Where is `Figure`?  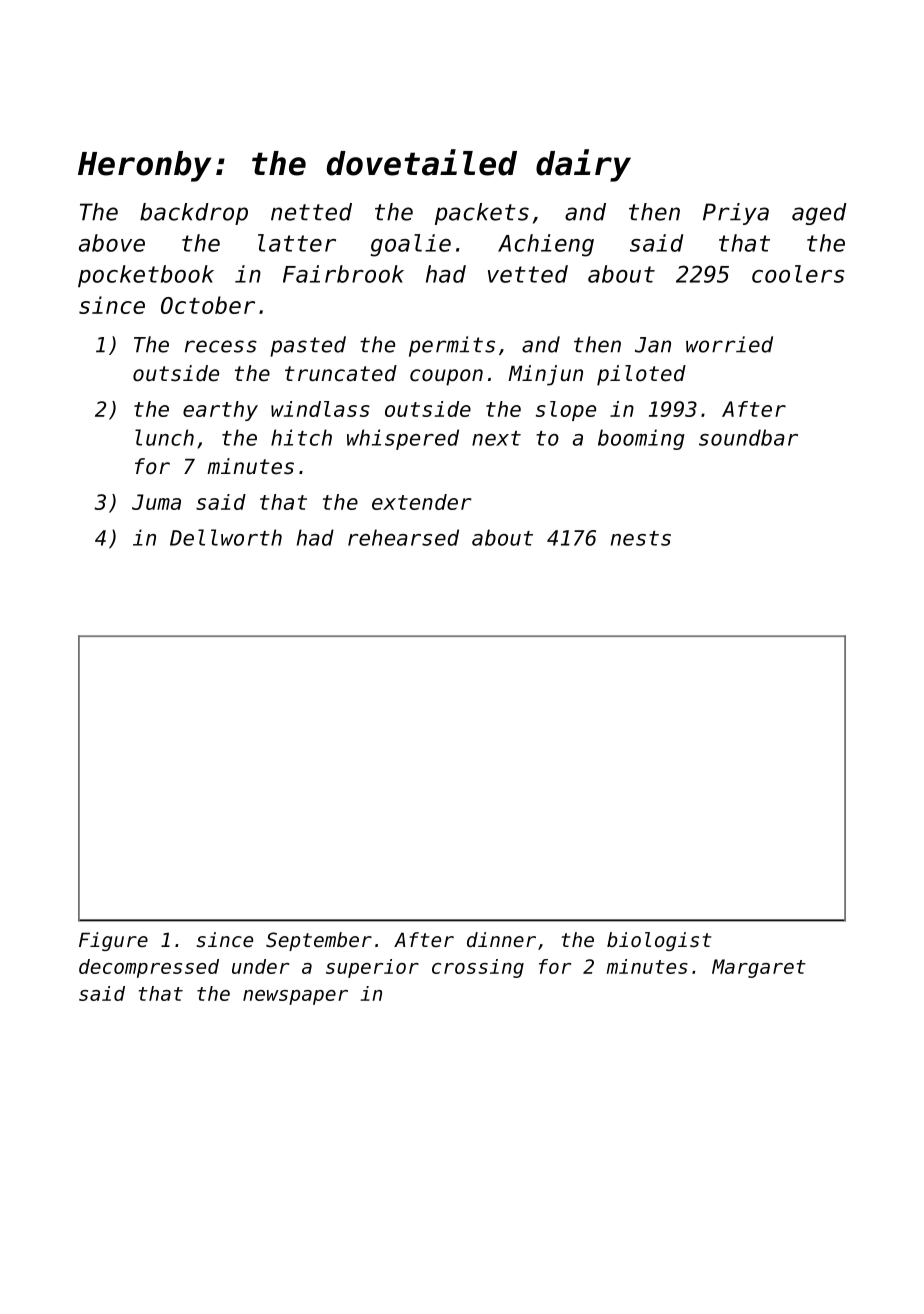 Figure is located at coordinates (113, 941).
